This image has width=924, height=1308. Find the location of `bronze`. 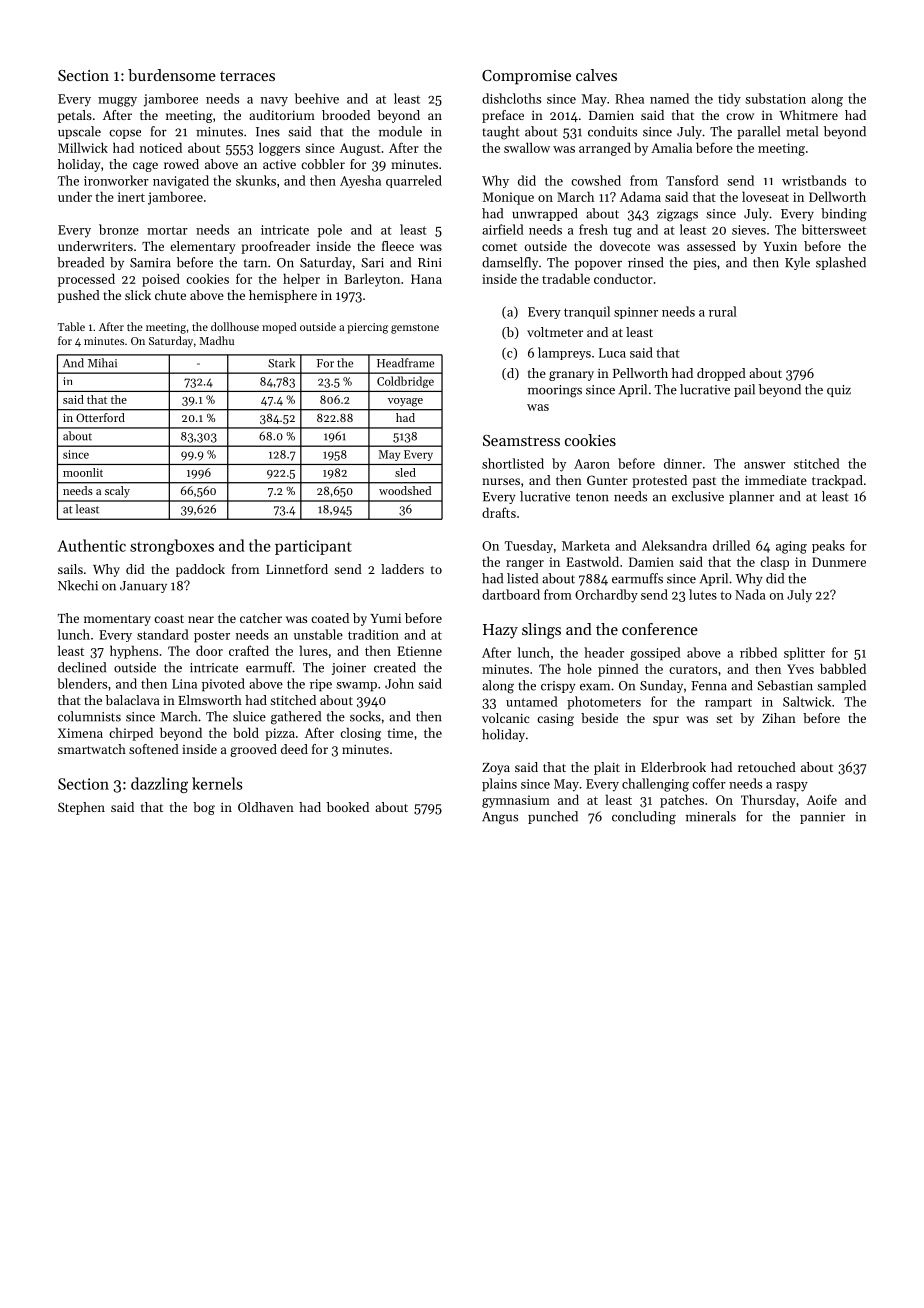

bronze is located at coordinates (119, 229).
